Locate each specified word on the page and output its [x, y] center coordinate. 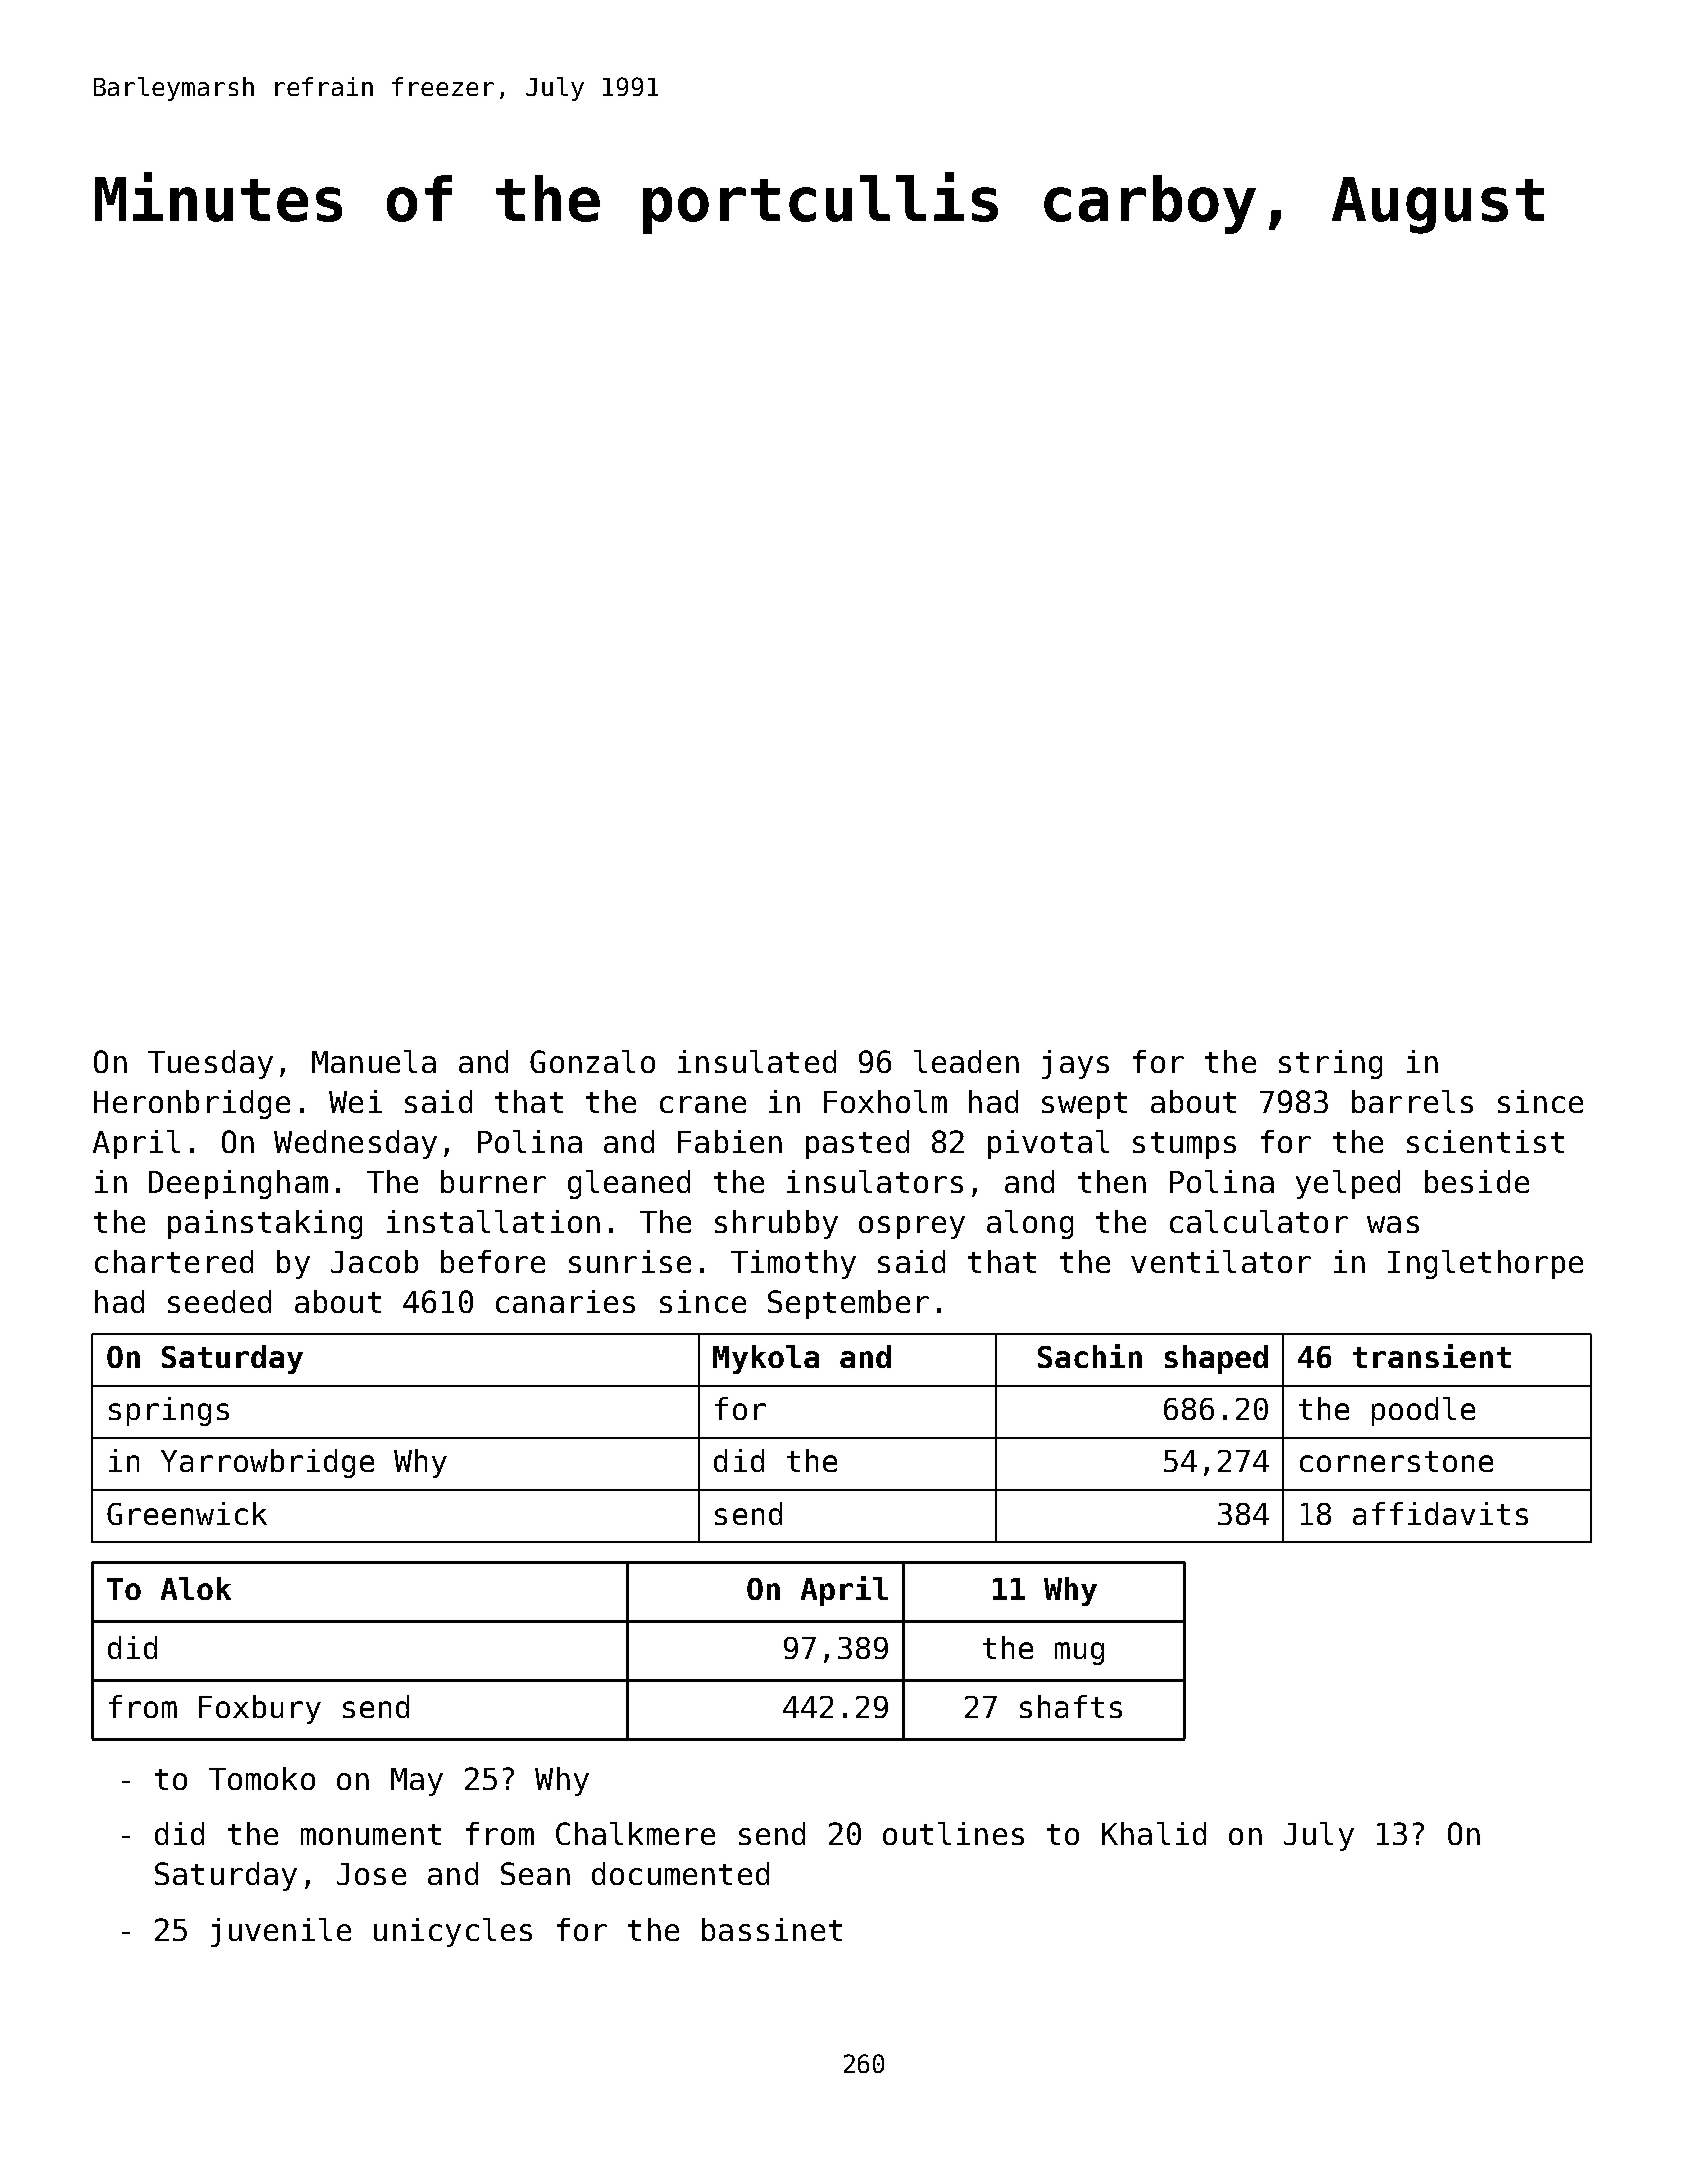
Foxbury [260, 1709]
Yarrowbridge [267, 1463]
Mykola [766, 1359]
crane [703, 1104]
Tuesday [210, 1064]
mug [1079, 1653]
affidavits [1440, 1513]
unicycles [453, 1932]
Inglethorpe [1485, 1264]
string [1330, 1064]
